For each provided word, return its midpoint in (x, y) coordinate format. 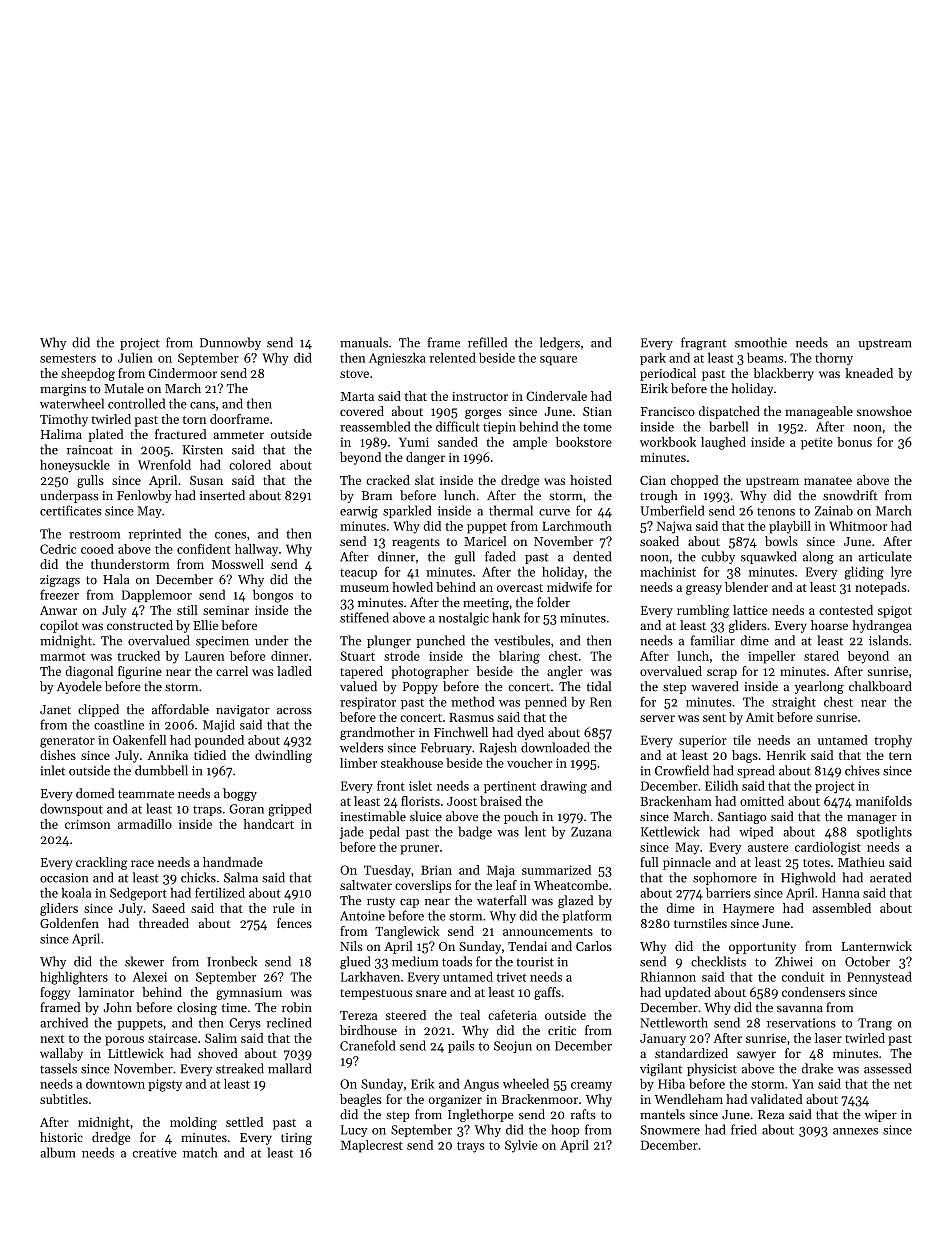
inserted (222, 495)
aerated (890, 877)
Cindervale (556, 396)
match (200, 1152)
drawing (564, 787)
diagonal (89, 672)
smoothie (761, 342)
